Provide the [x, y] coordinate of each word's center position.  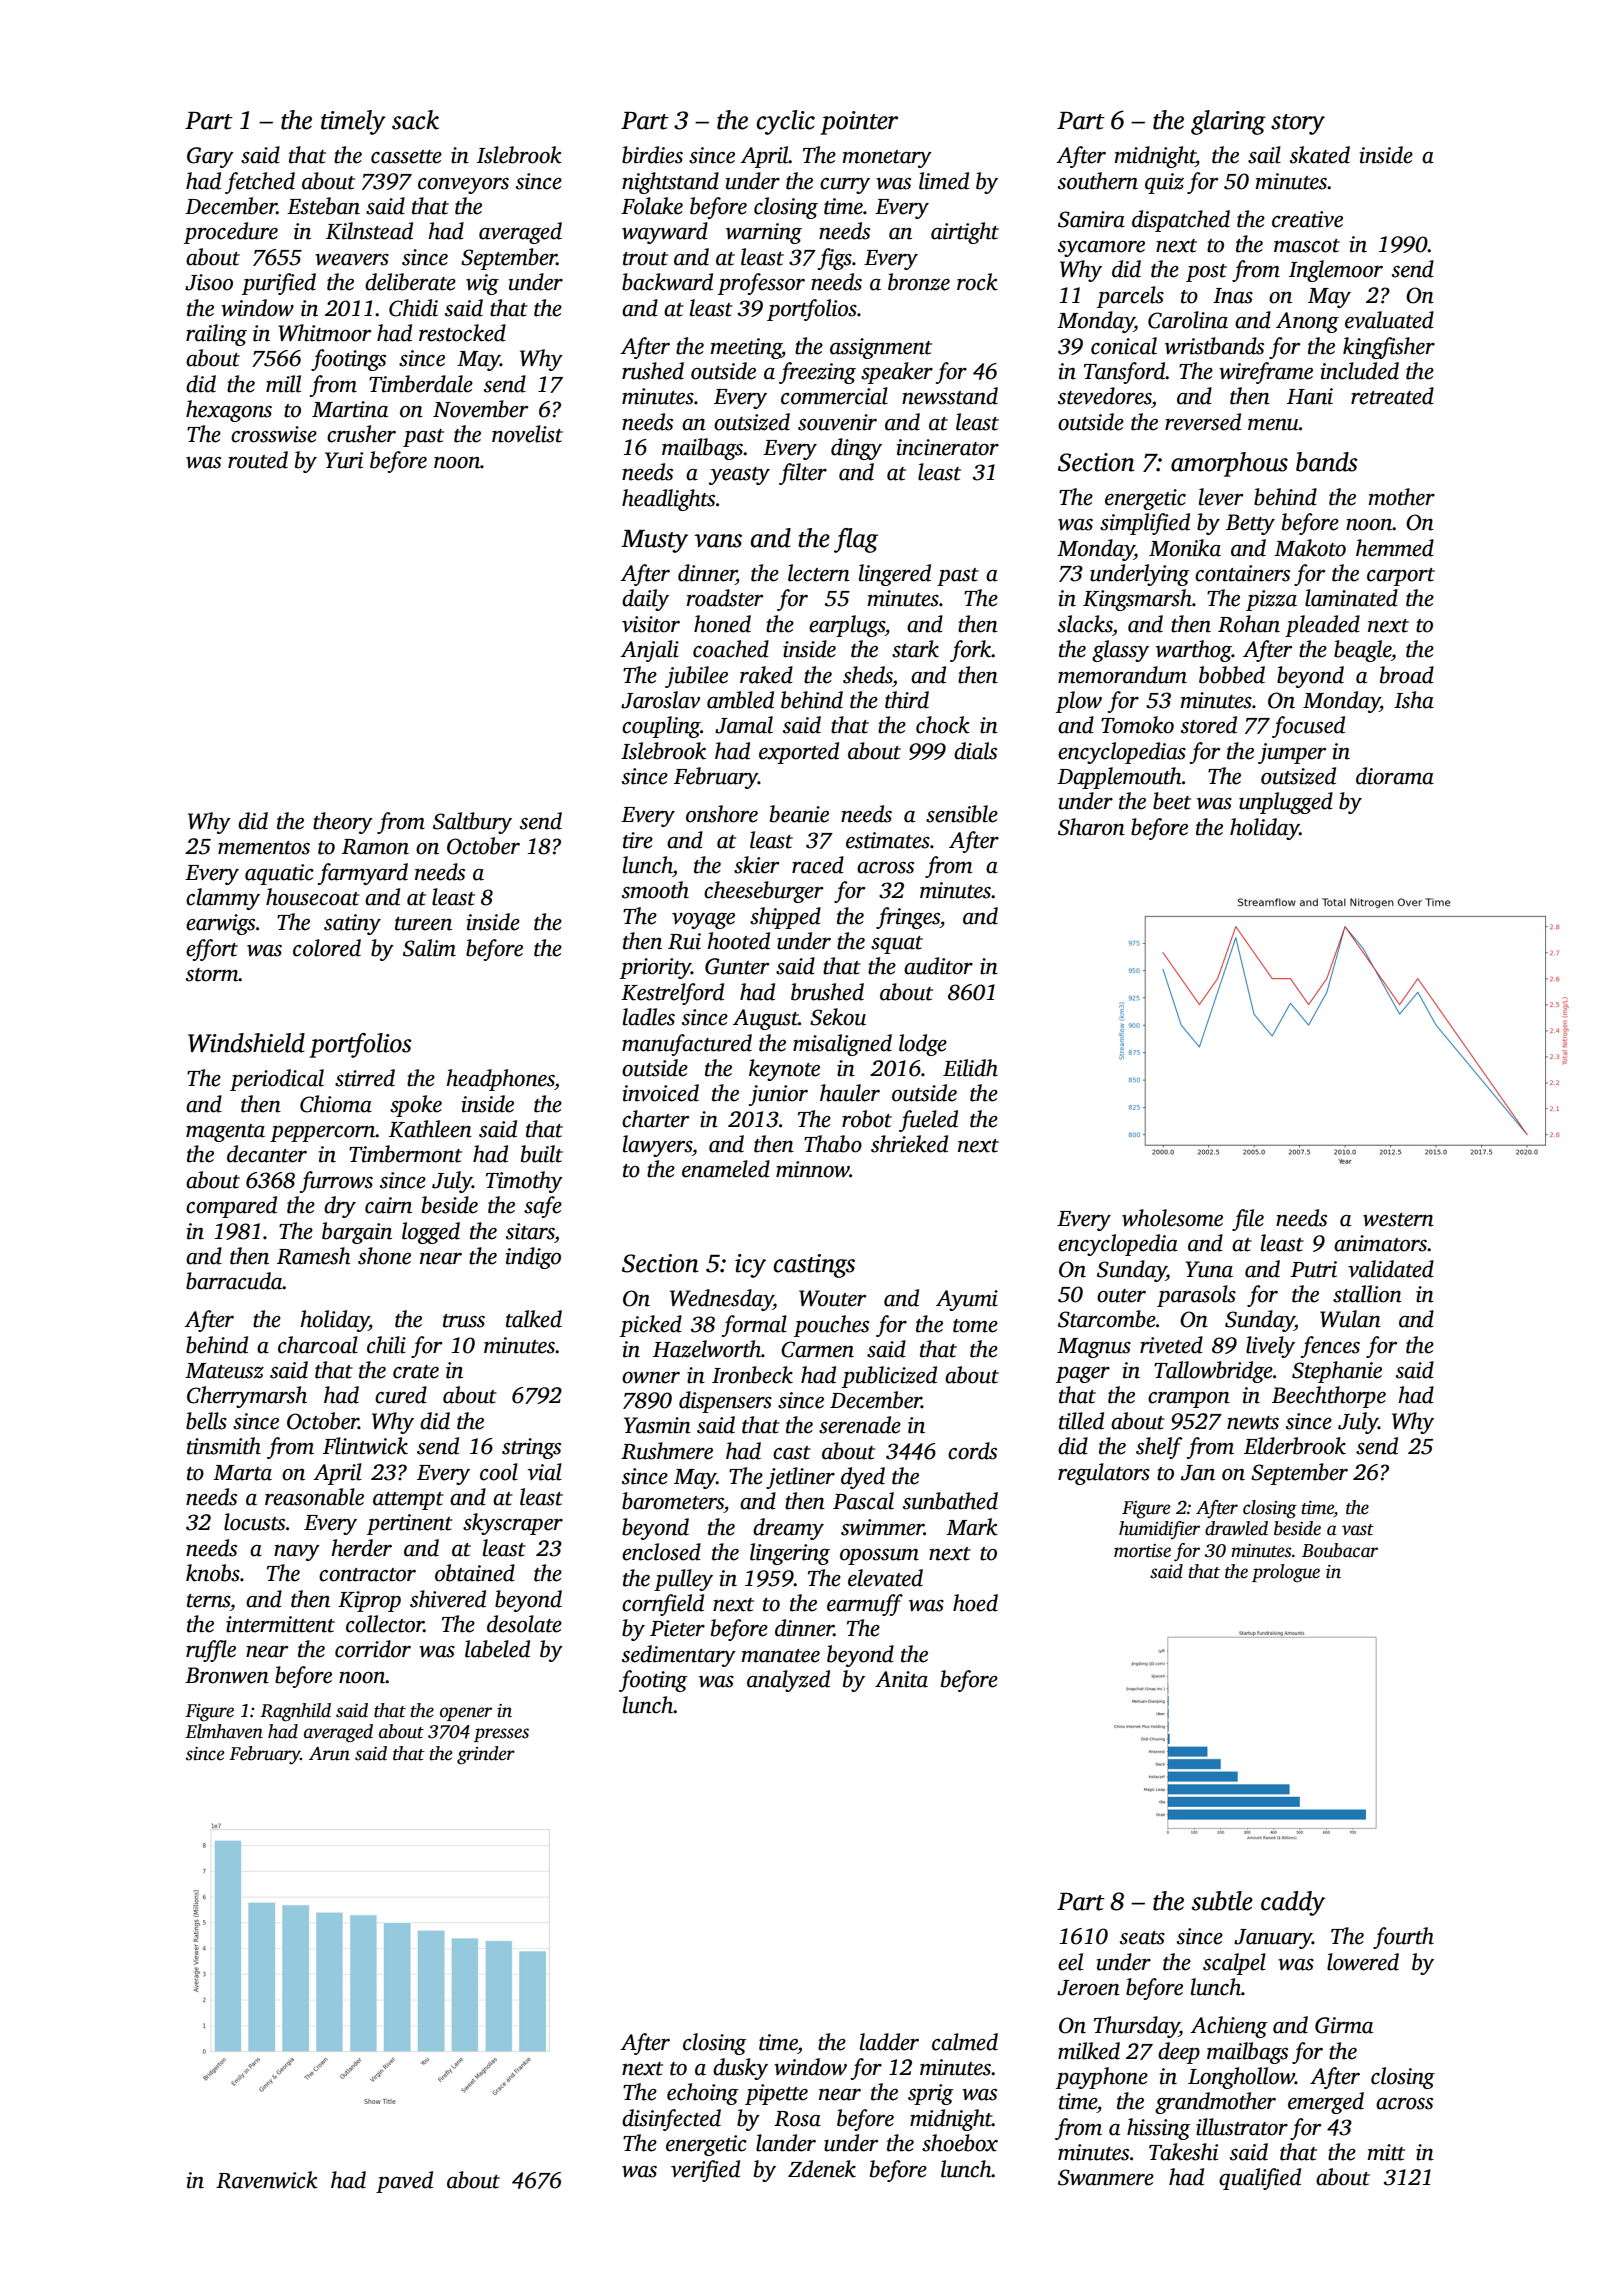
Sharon [1091, 827]
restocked [462, 333]
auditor [938, 966]
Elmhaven [224, 1731]
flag [856, 540]
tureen [423, 924]
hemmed [1395, 548]
